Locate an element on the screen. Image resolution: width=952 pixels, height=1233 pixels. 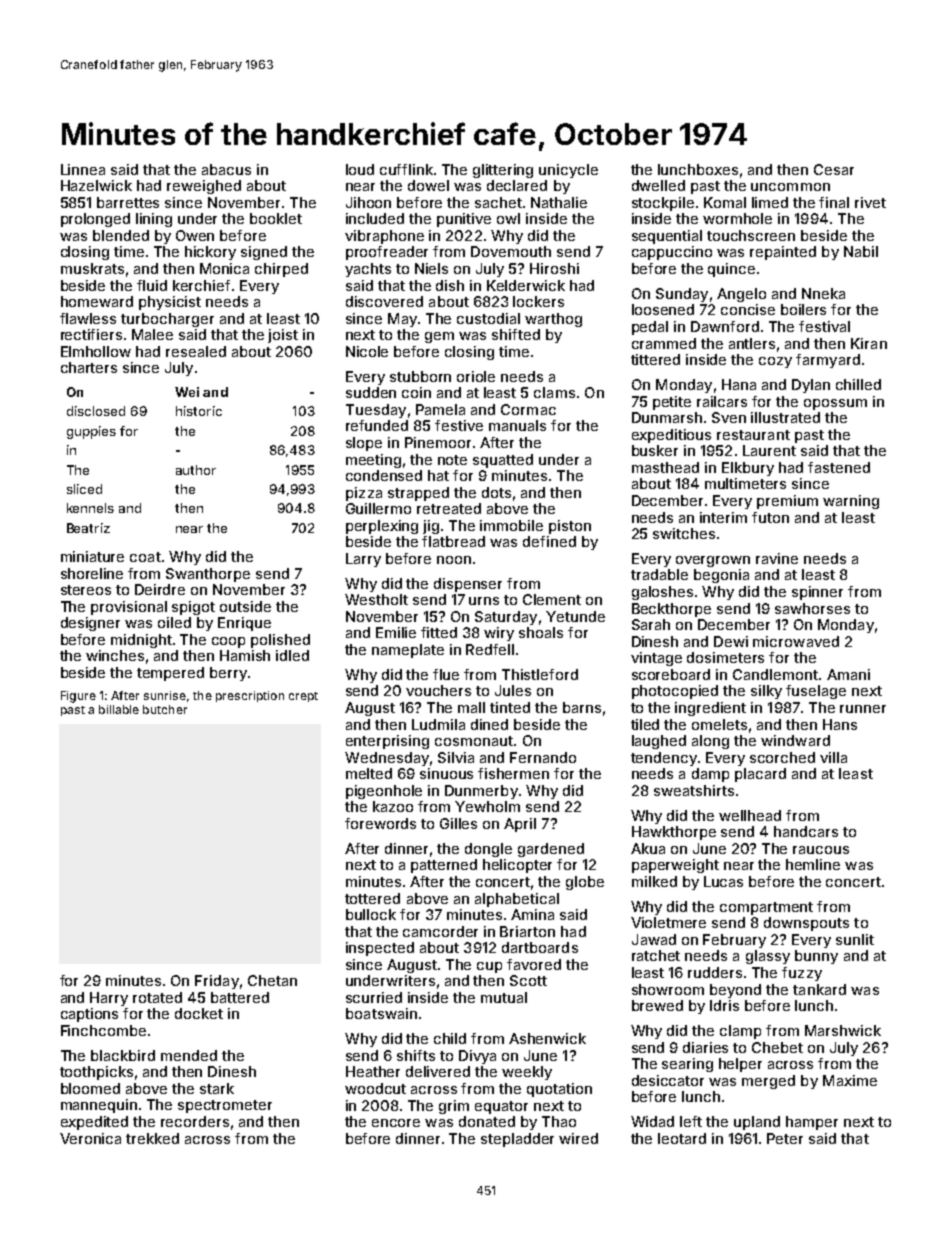
limed is located at coordinates (770, 202).
